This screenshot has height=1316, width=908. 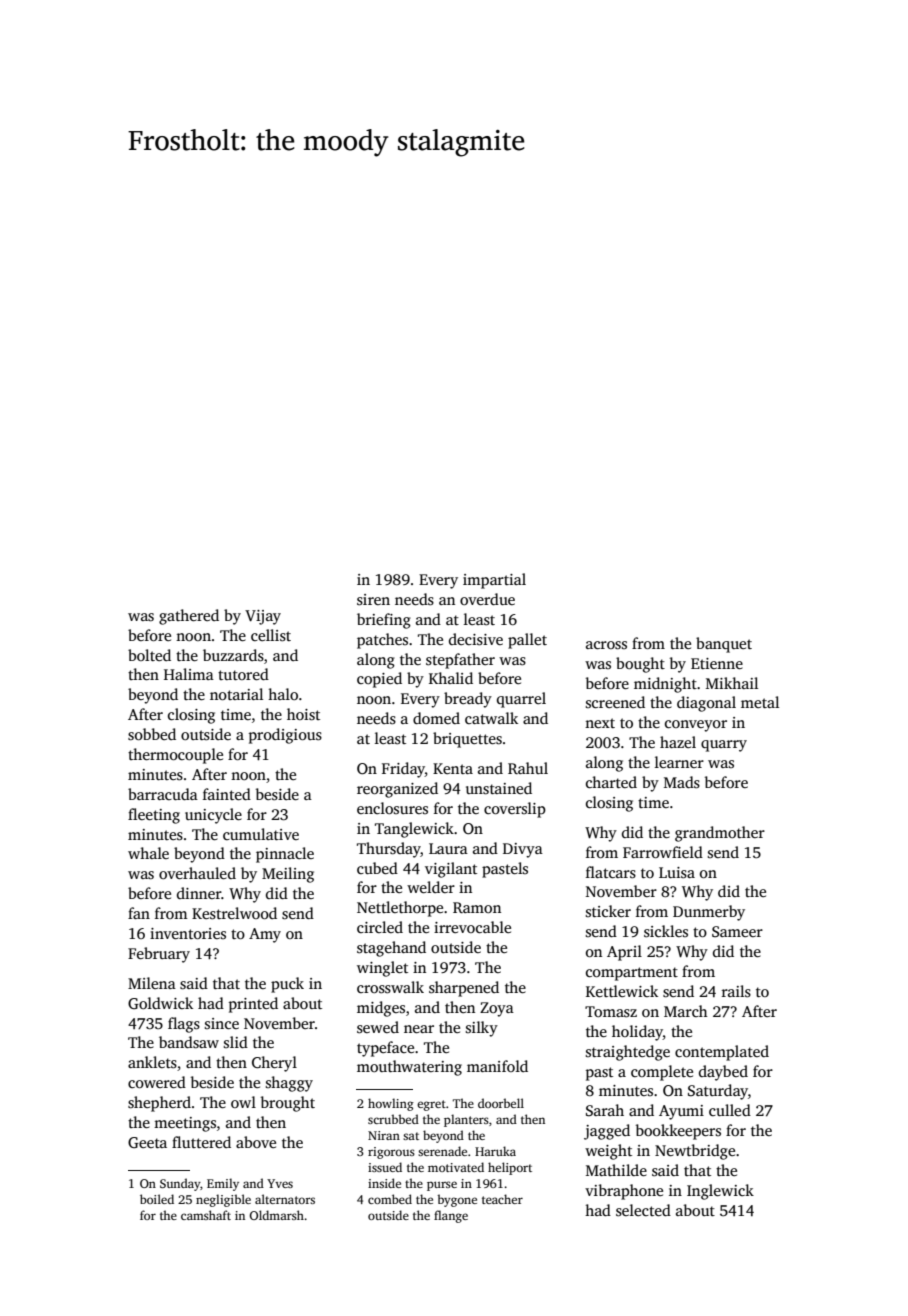 I want to click on siren, so click(x=373, y=600).
